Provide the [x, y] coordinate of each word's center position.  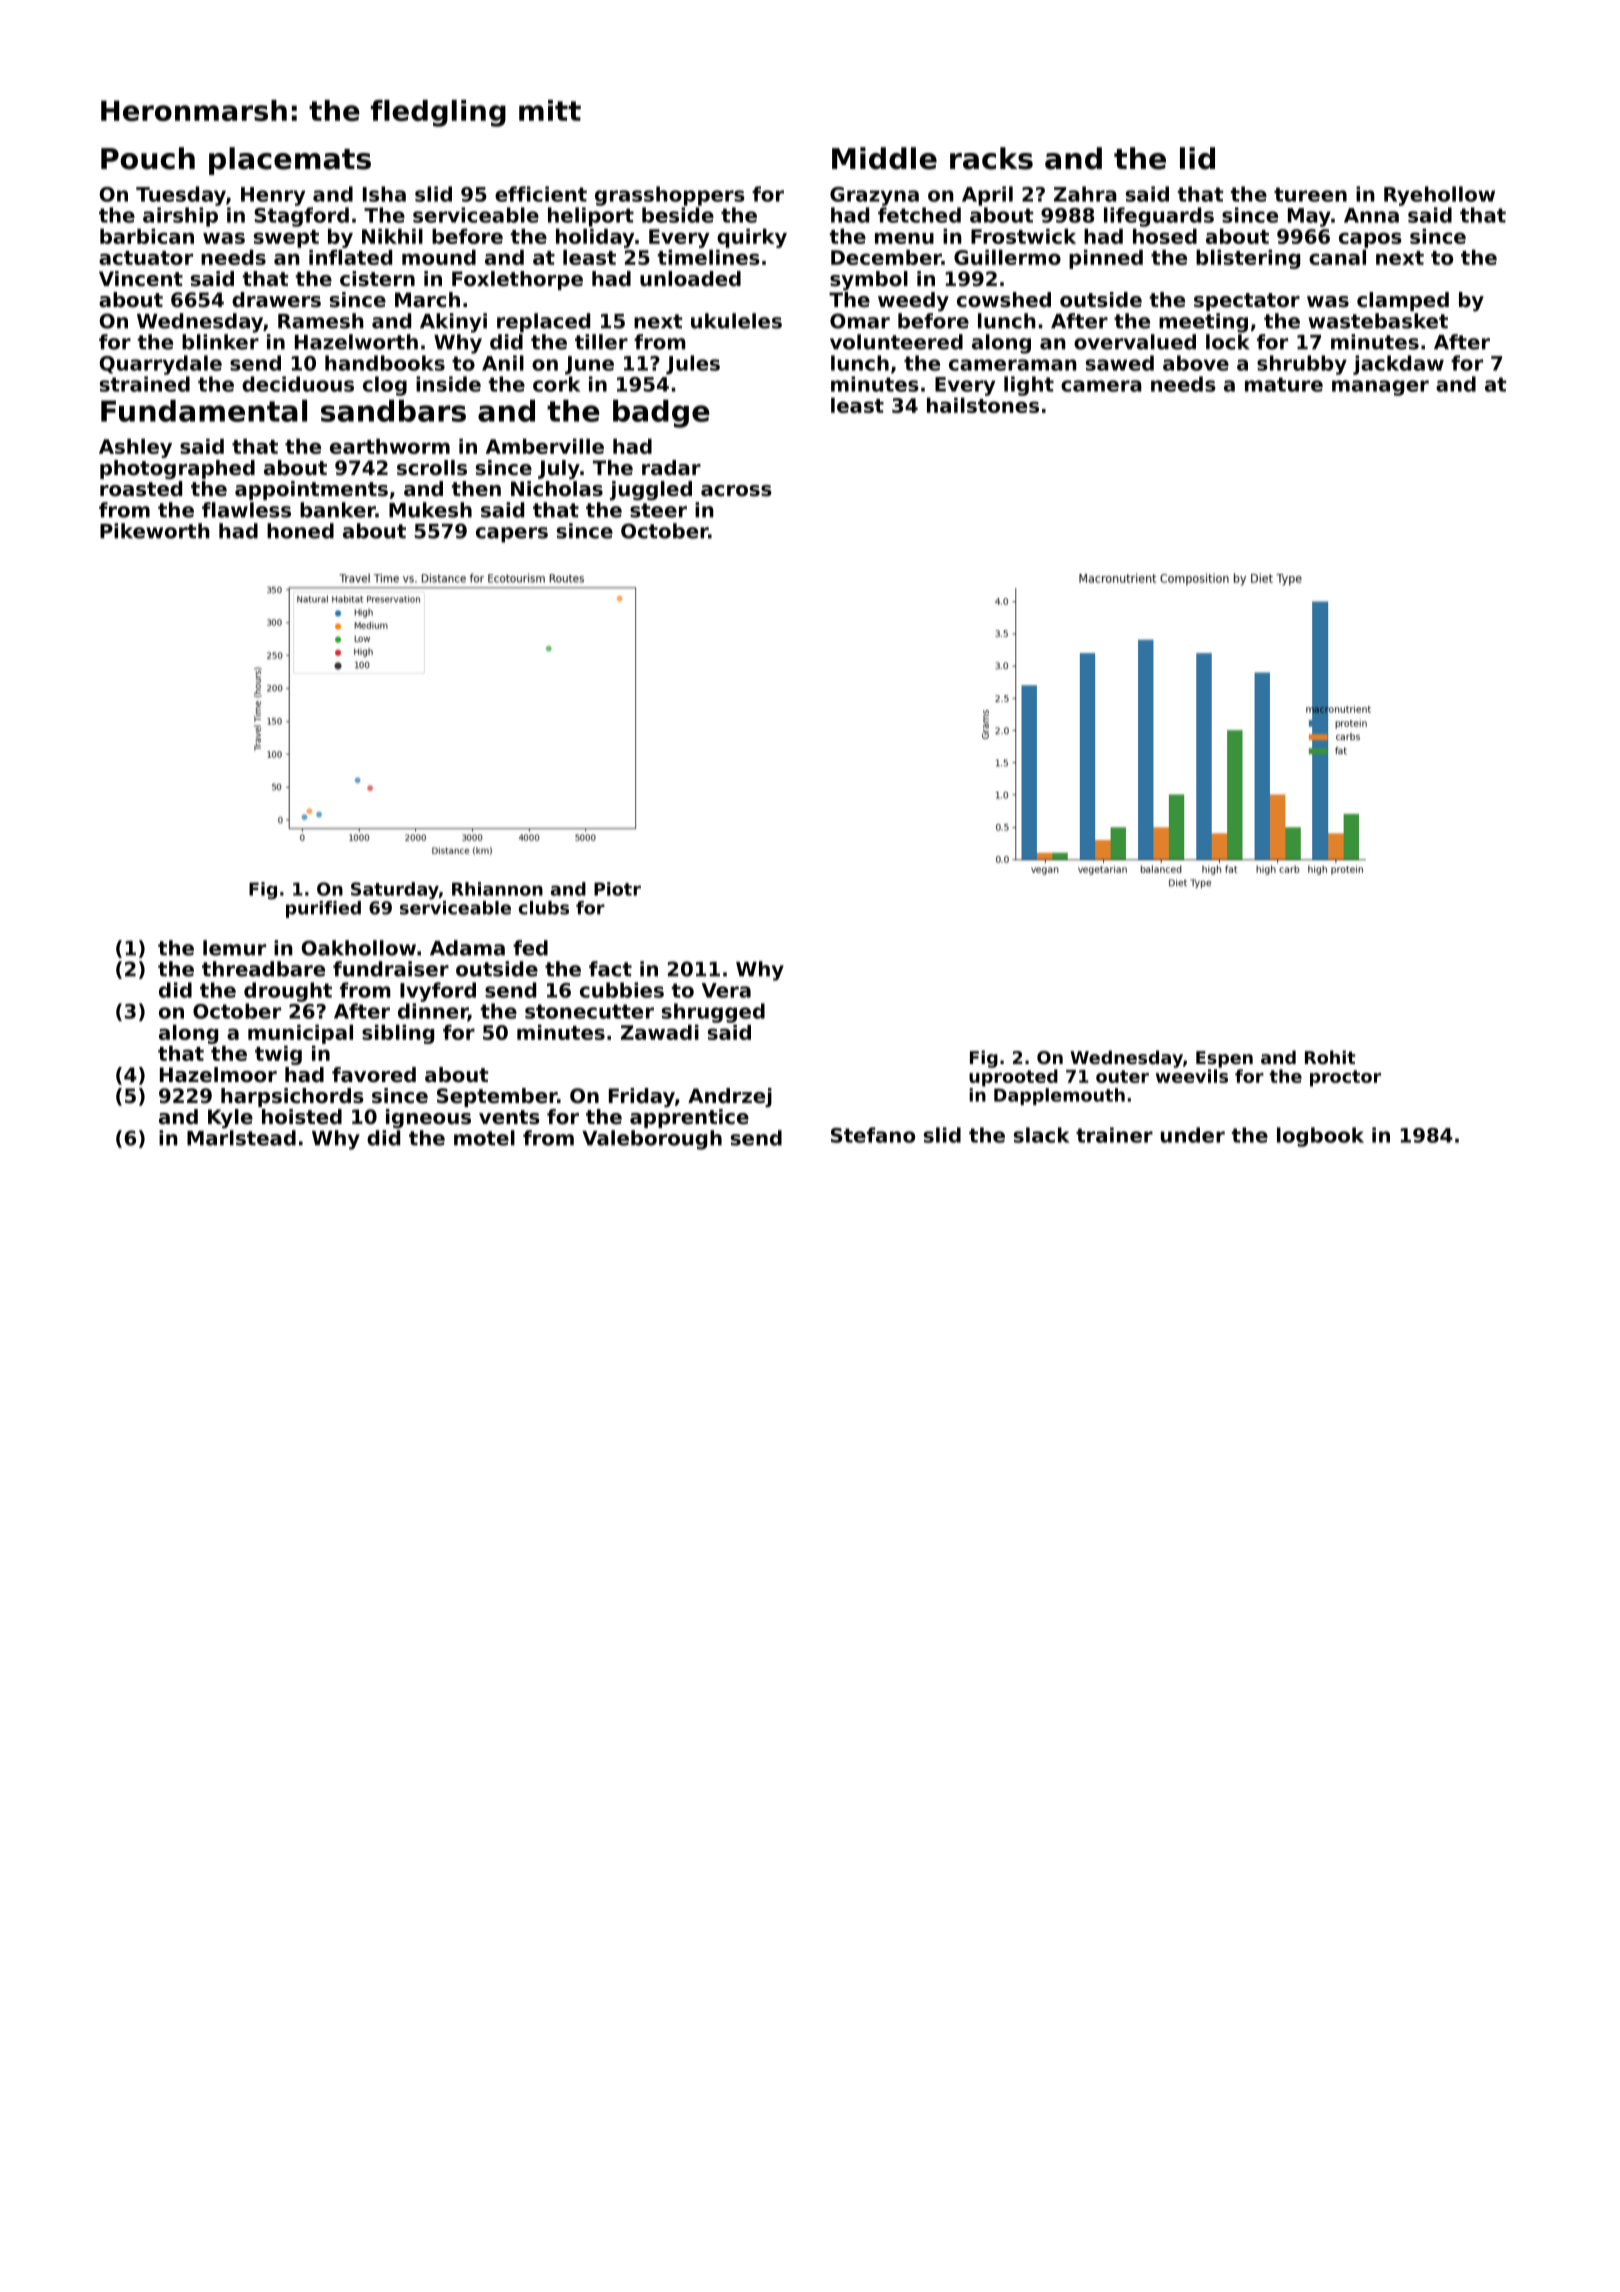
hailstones [983, 405]
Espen [1224, 1059]
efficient [541, 194]
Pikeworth [155, 531]
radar [671, 468]
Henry [273, 196]
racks [991, 158]
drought [288, 992]
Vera [726, 990]
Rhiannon [497, 889]
